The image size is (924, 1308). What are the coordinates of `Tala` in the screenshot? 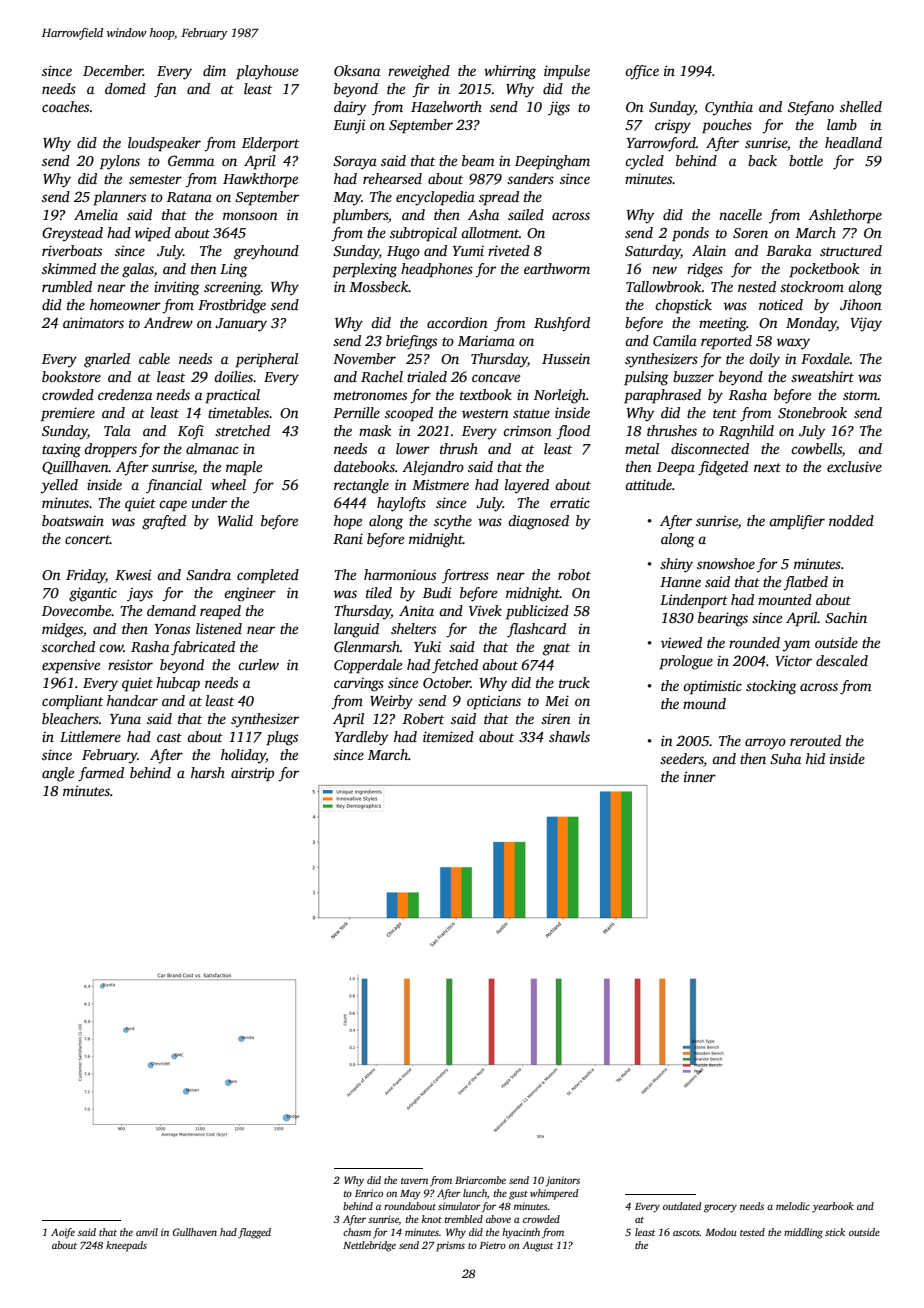 It's located at (117, 430).
